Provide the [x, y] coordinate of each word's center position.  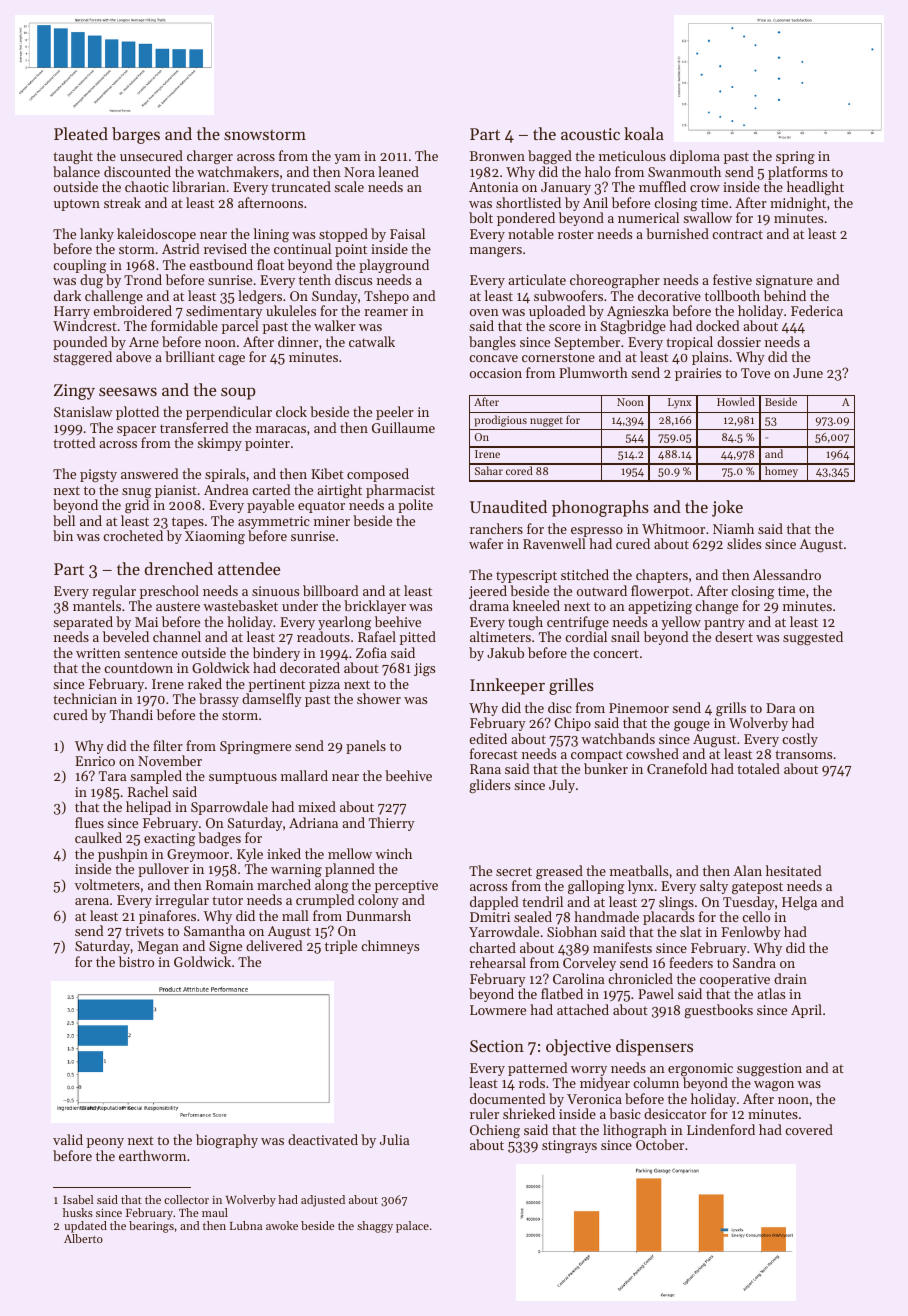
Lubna [246, 1225]
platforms [797, 173]
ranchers [496, 528]
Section [497, 1046]
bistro [136, 961]
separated [83, 623]
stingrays [569, 1146]
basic [625, 1113]
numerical [648, 217]
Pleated [81, 133]
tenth [315, 279]
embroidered [132, 310]
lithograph [635, 1131]
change [716, 607]
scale [349, 186]
